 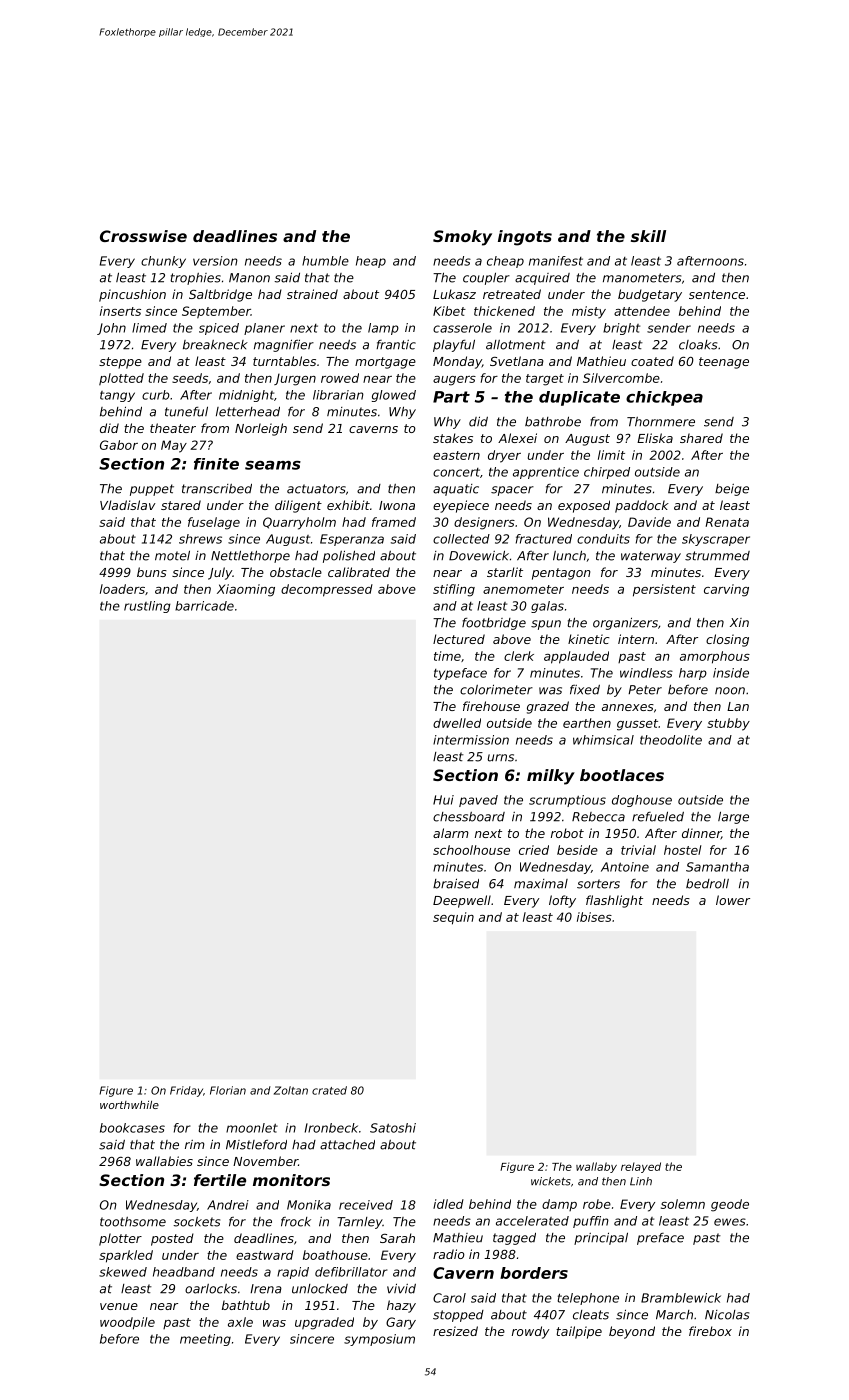 I want to click on skewed, so click(x=123, y=1272).
